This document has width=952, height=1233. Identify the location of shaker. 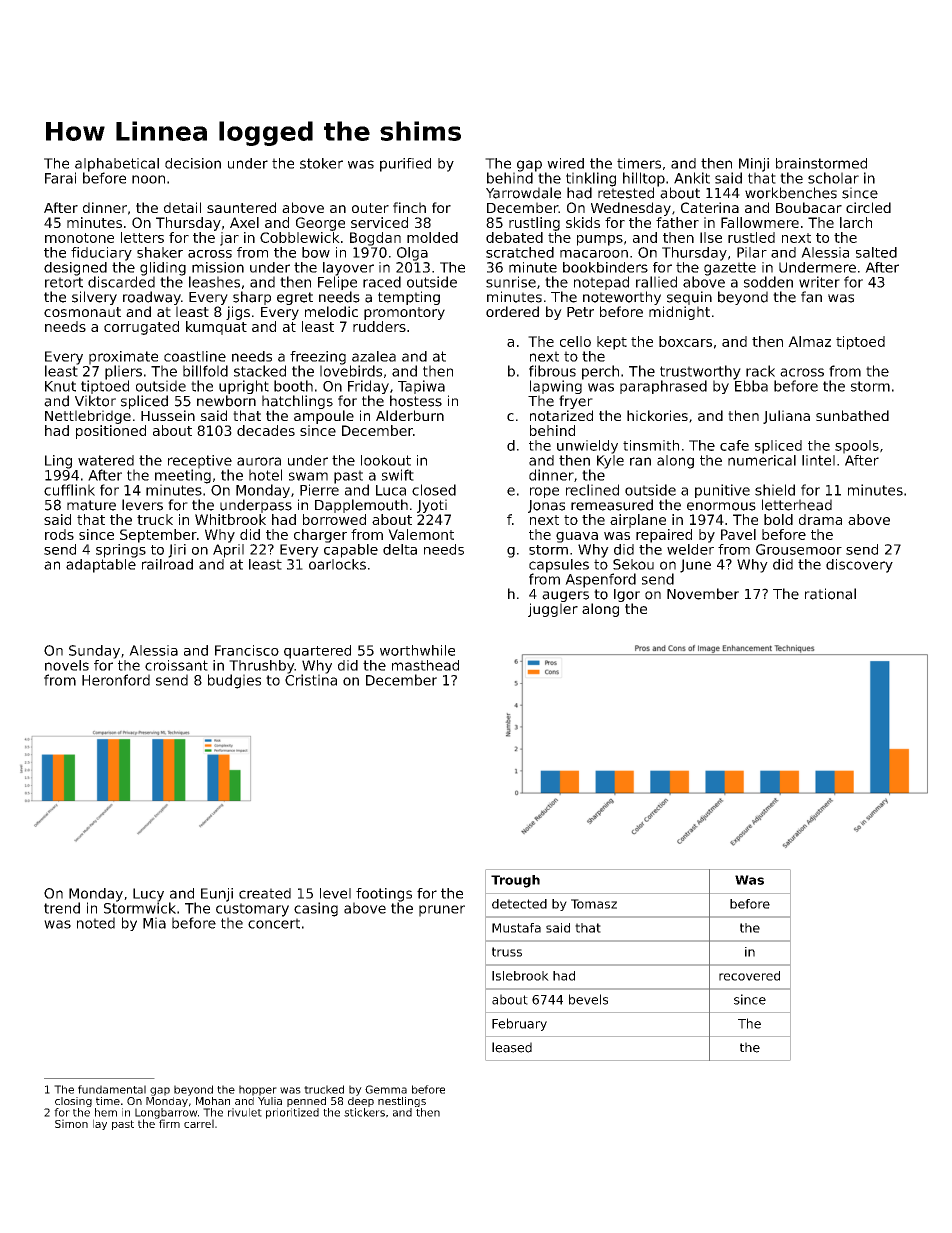
(160, 252).
